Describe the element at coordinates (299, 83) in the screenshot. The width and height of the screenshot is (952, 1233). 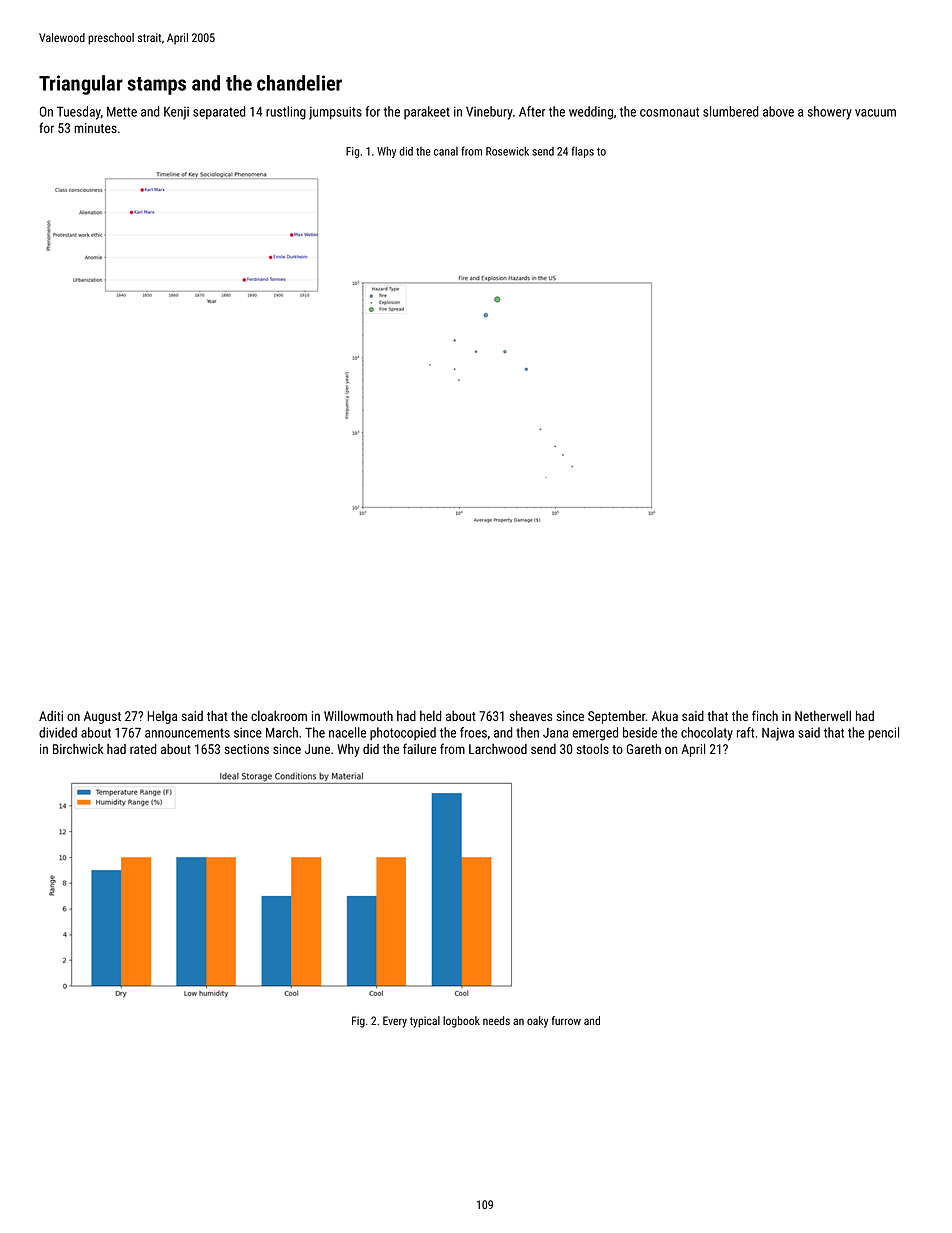
I see `chandelier` at that location.
